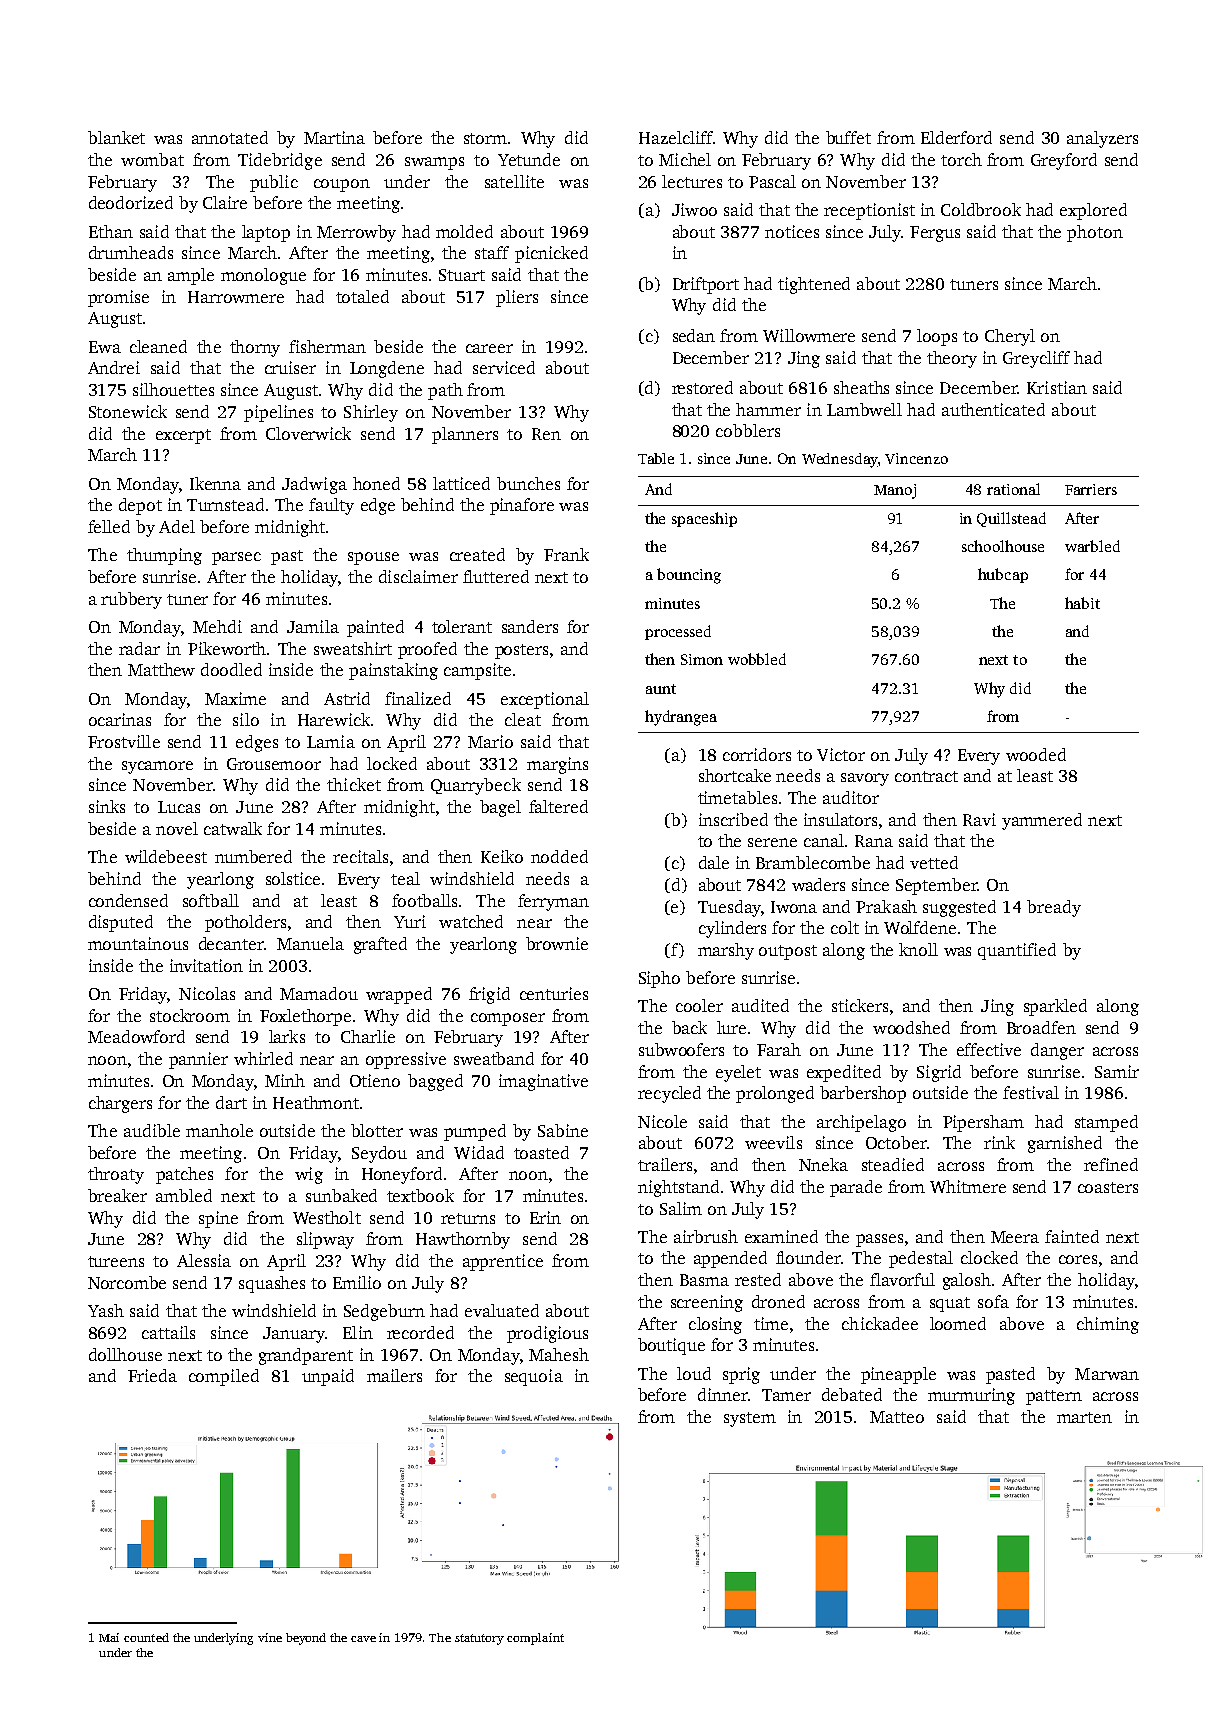  I want to click on Heathmont, so click(316, 1102).
